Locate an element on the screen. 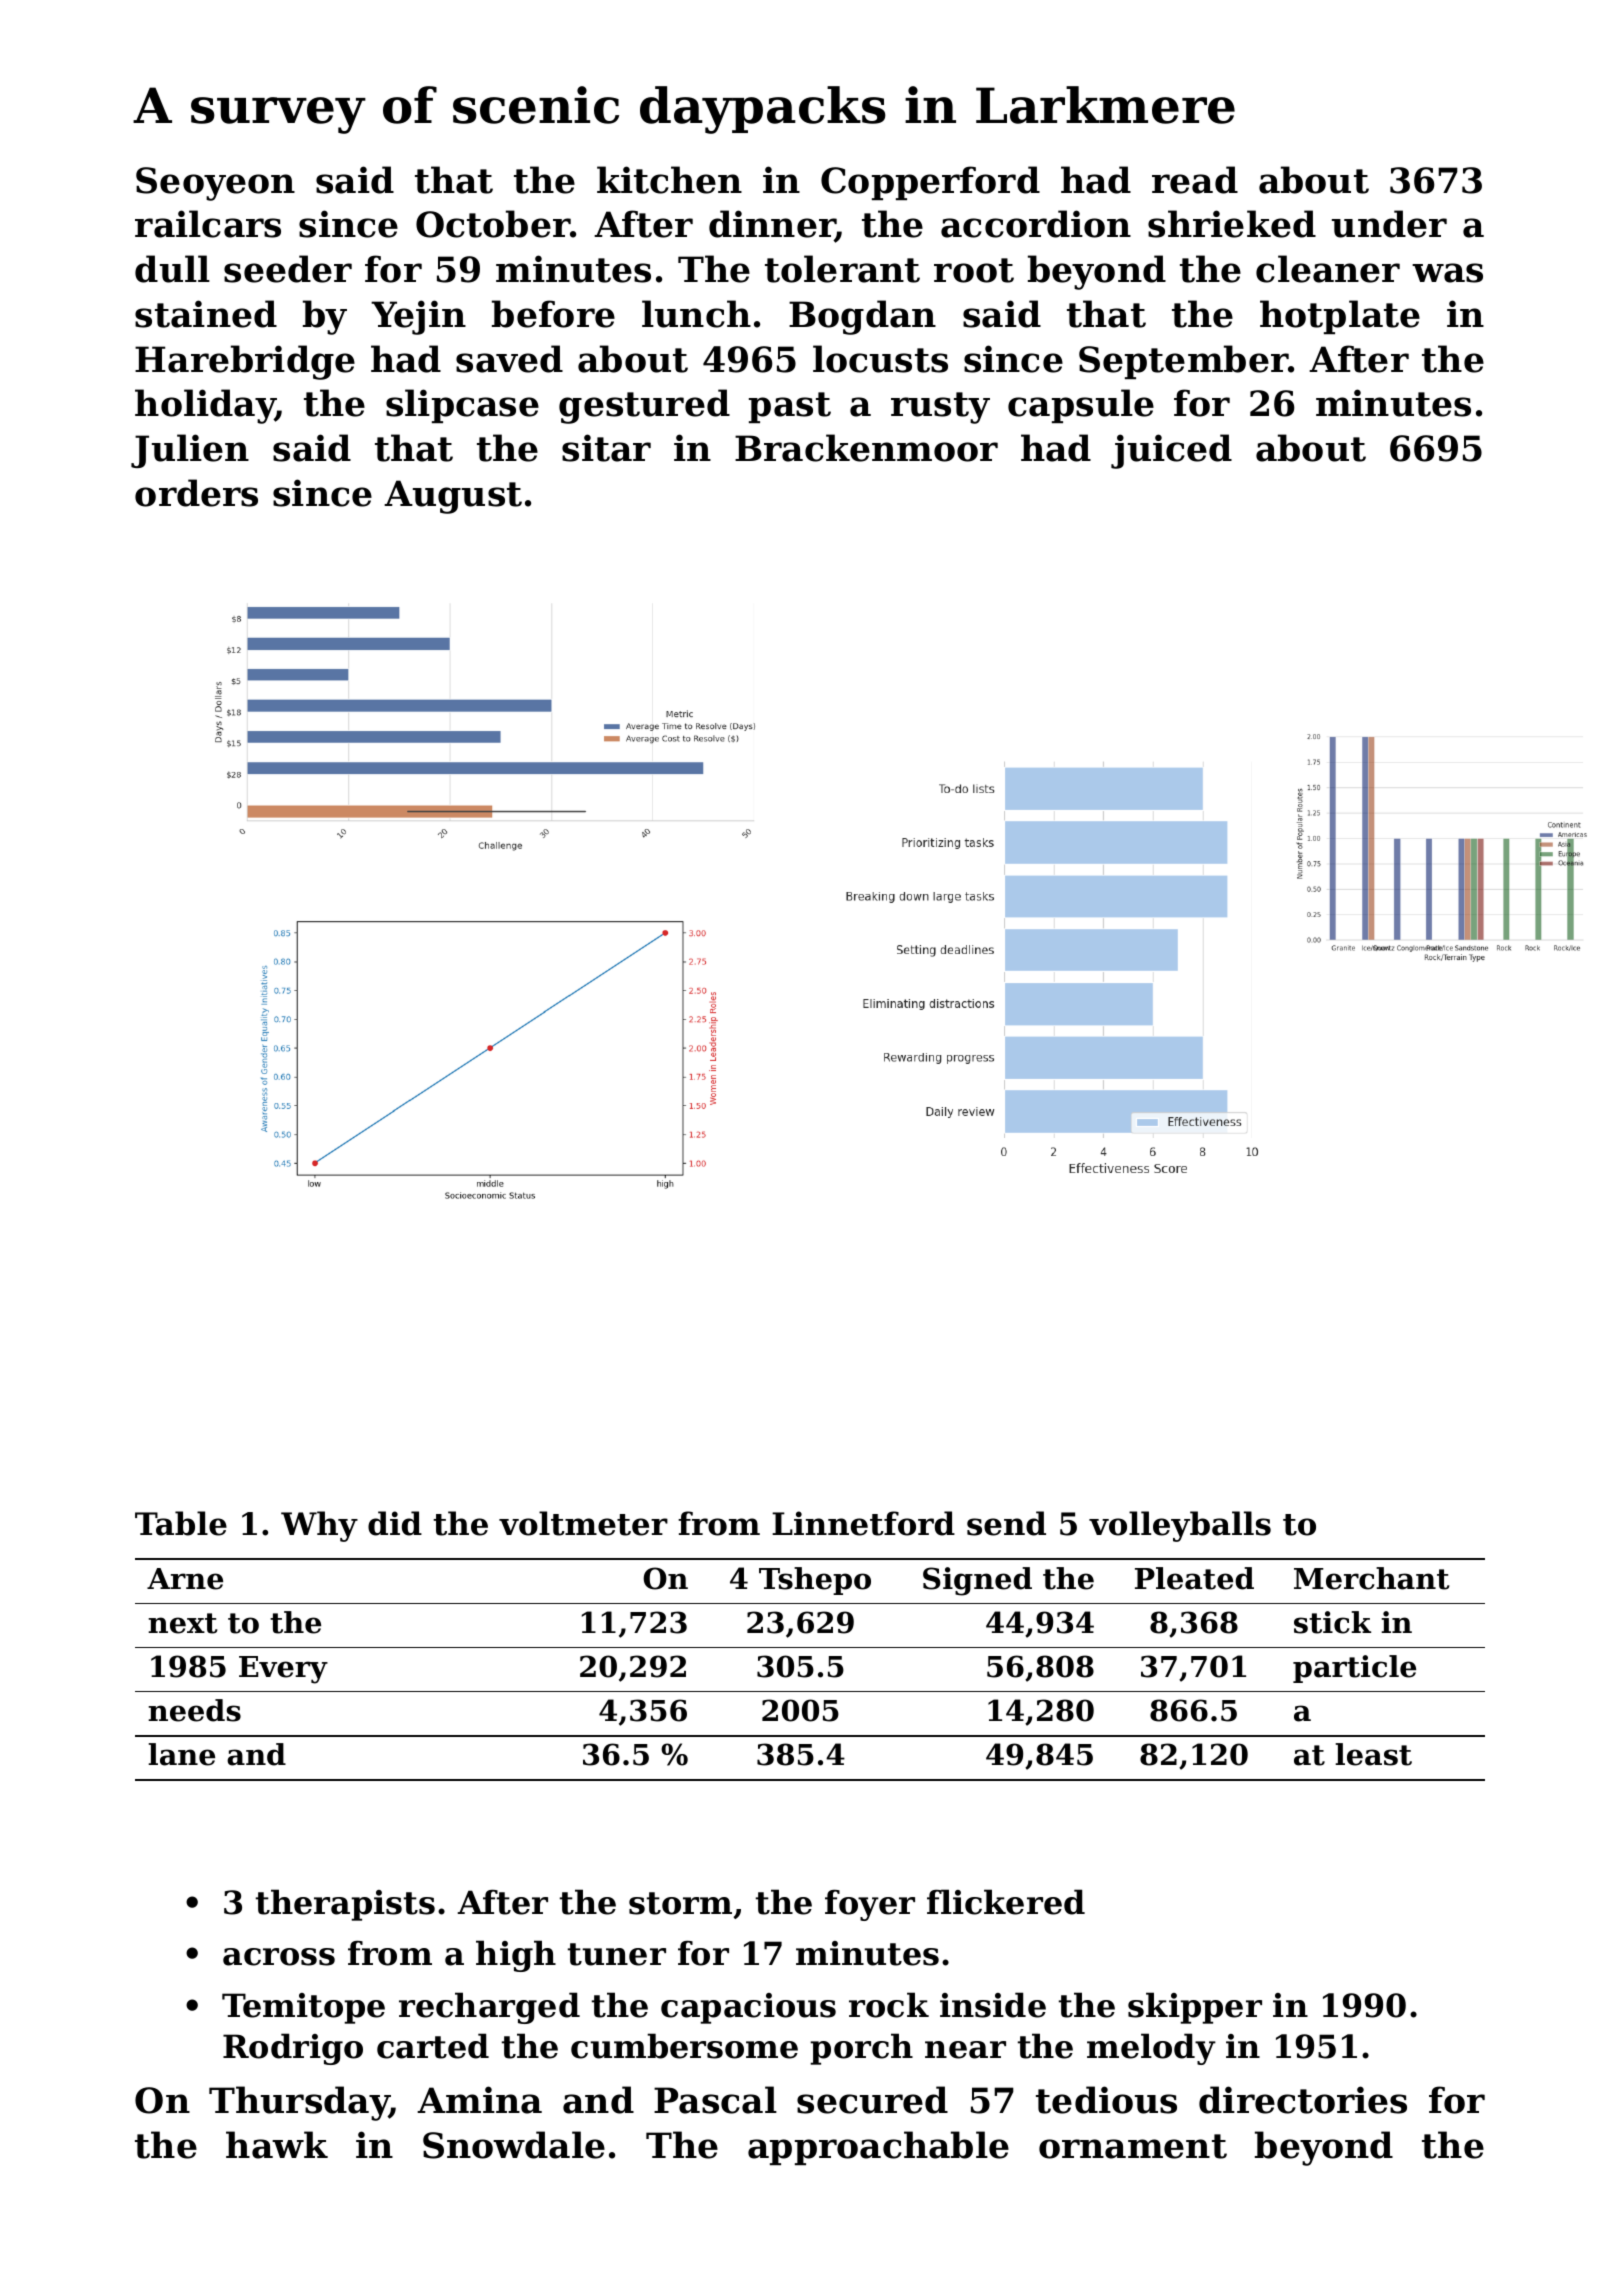 The height and width of the screenshot is (2292, 1620). Rodrigo is located at coordinates (293, 2049).
